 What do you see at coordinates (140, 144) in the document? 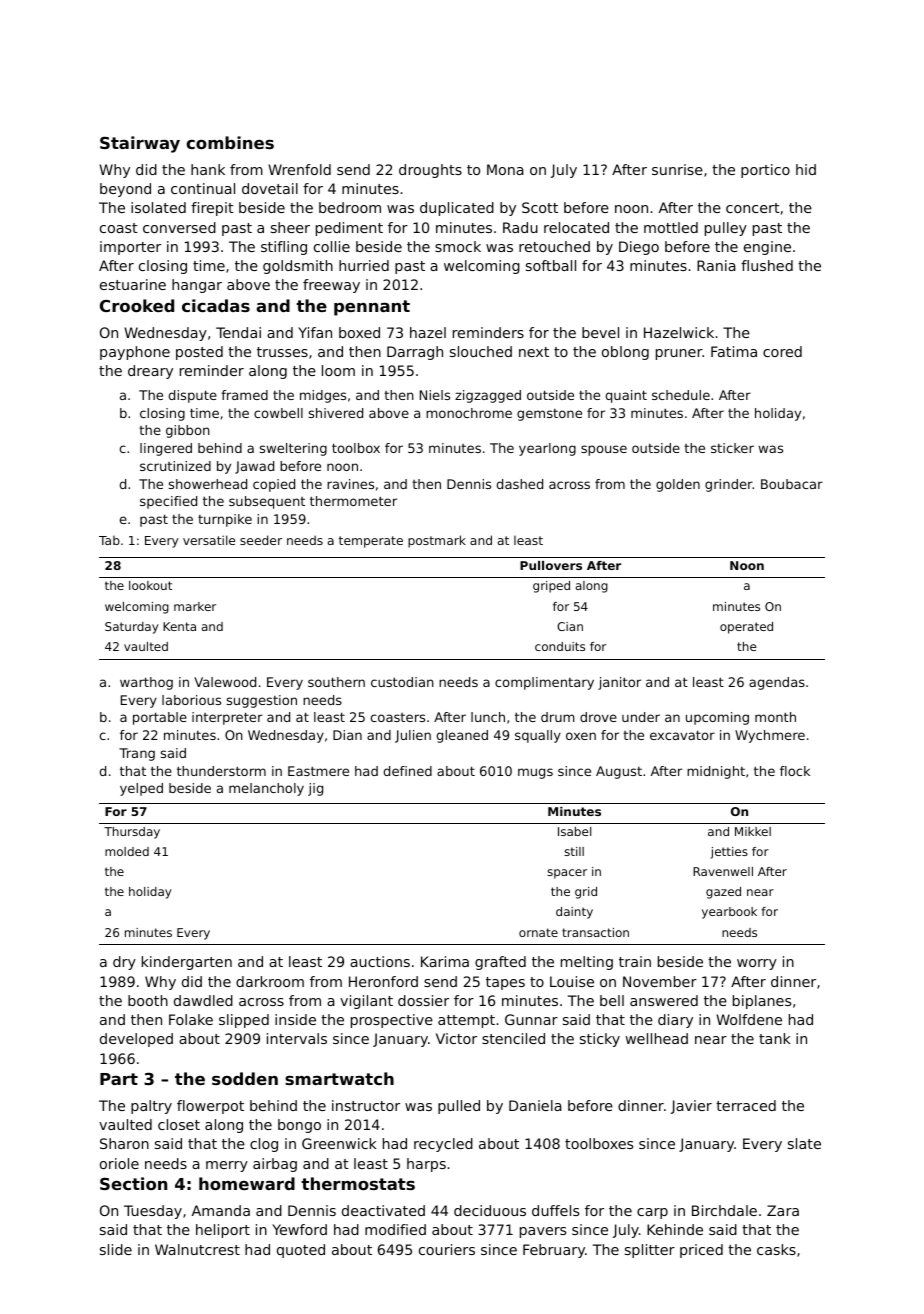
I see `Stairway` at bounding box center [140, 144].
